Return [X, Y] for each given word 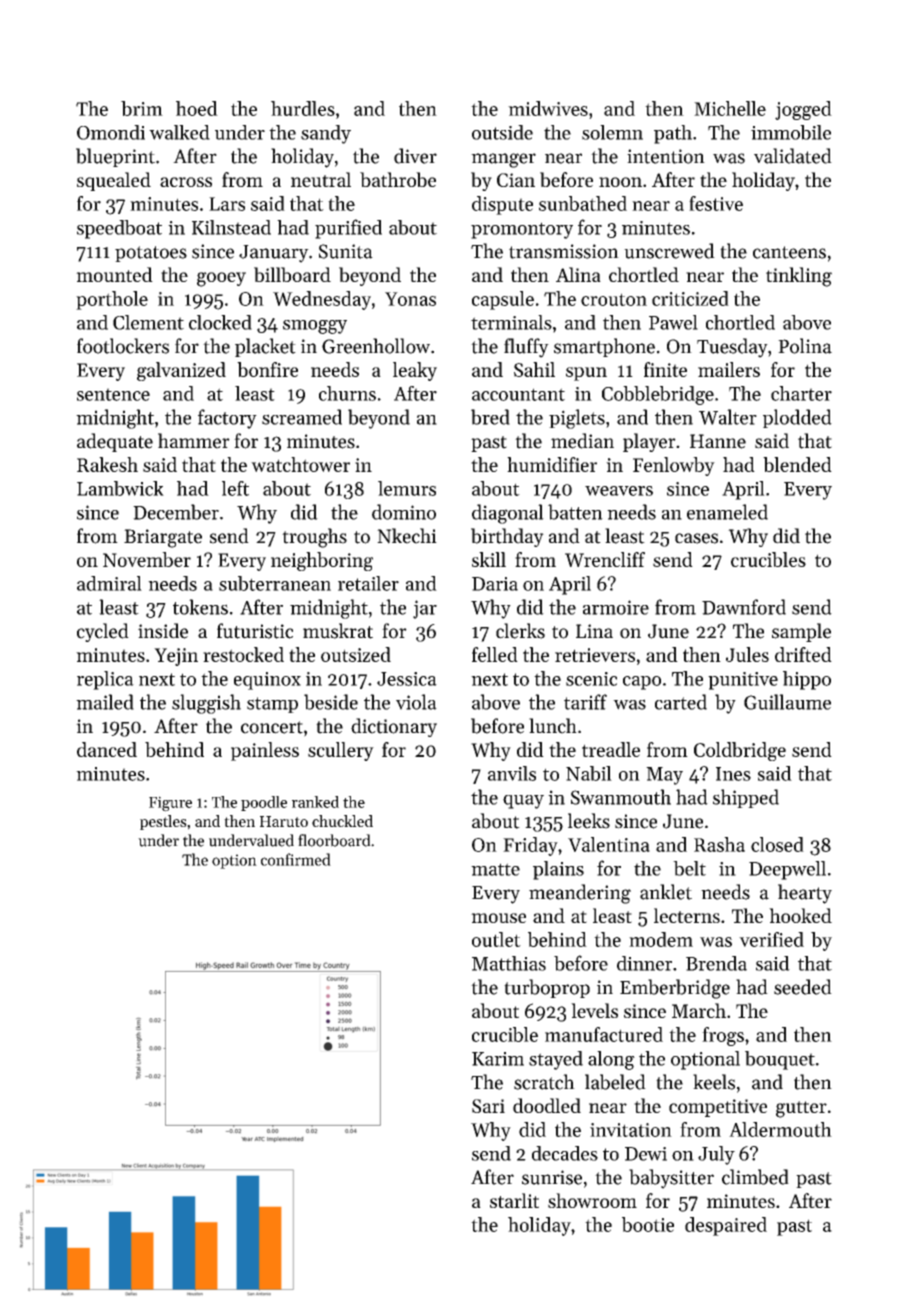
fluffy [526, 348]
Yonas [410, 299]
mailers [729, 369]
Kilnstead [231, 227]
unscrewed [669, 251]
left [235, 488]
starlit [514, 1200]
